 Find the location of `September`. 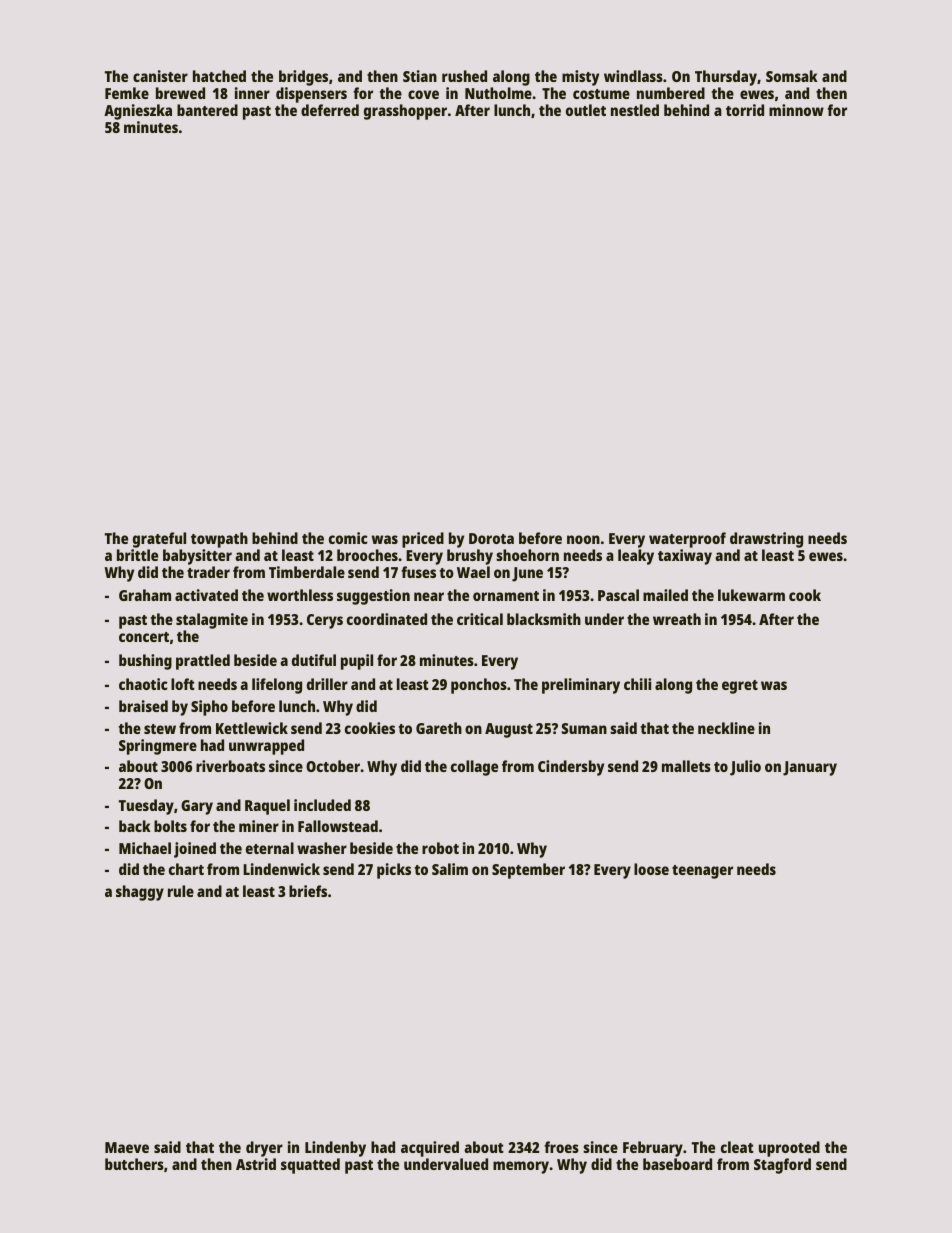

September is located at coordinates (528, 871).
